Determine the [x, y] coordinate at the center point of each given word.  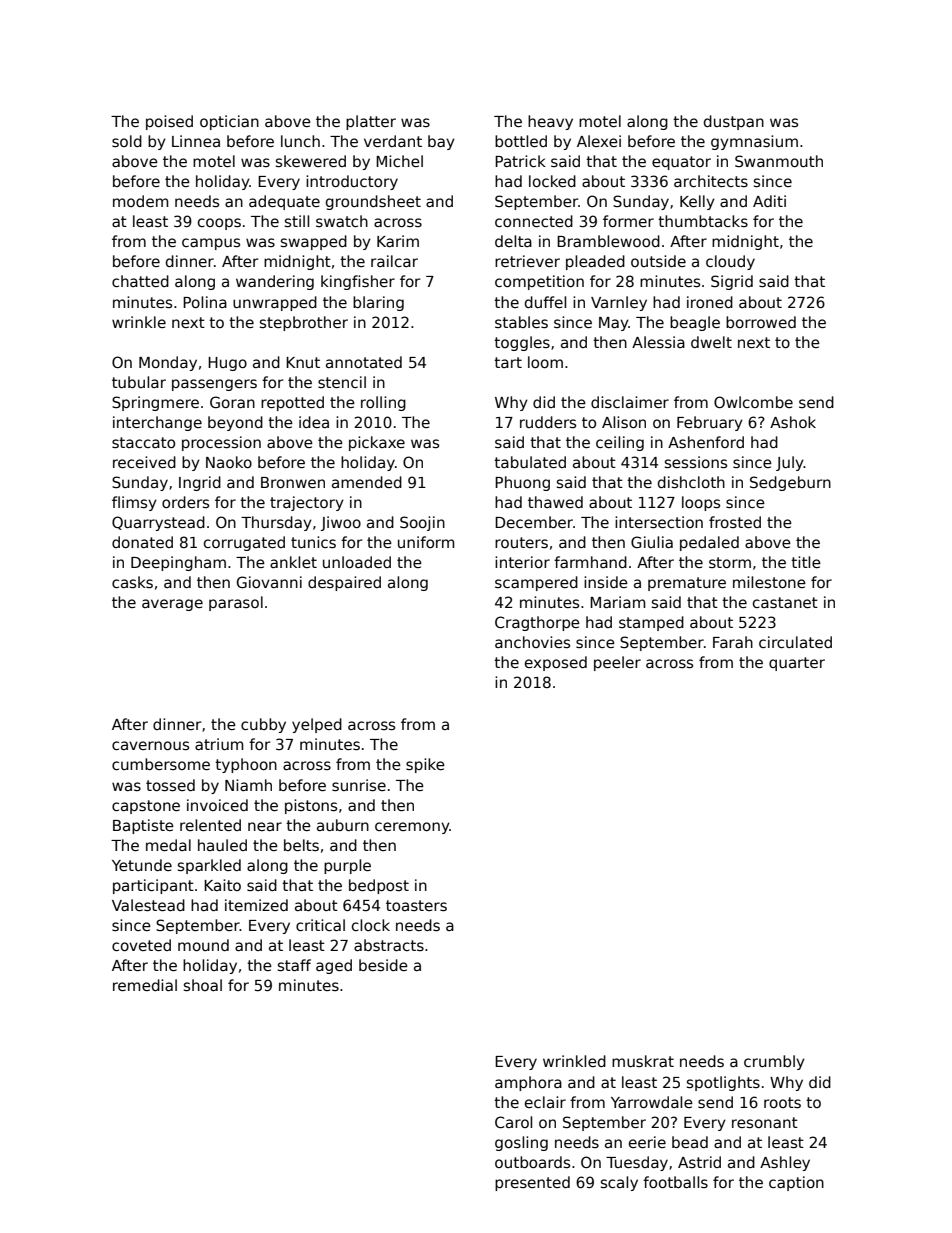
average [172, 605]
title [806, 562]
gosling [521, 1143]
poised [169, 122]
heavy [550, 122]
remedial [145, 985]
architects [711, 181]
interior [522, 562]
